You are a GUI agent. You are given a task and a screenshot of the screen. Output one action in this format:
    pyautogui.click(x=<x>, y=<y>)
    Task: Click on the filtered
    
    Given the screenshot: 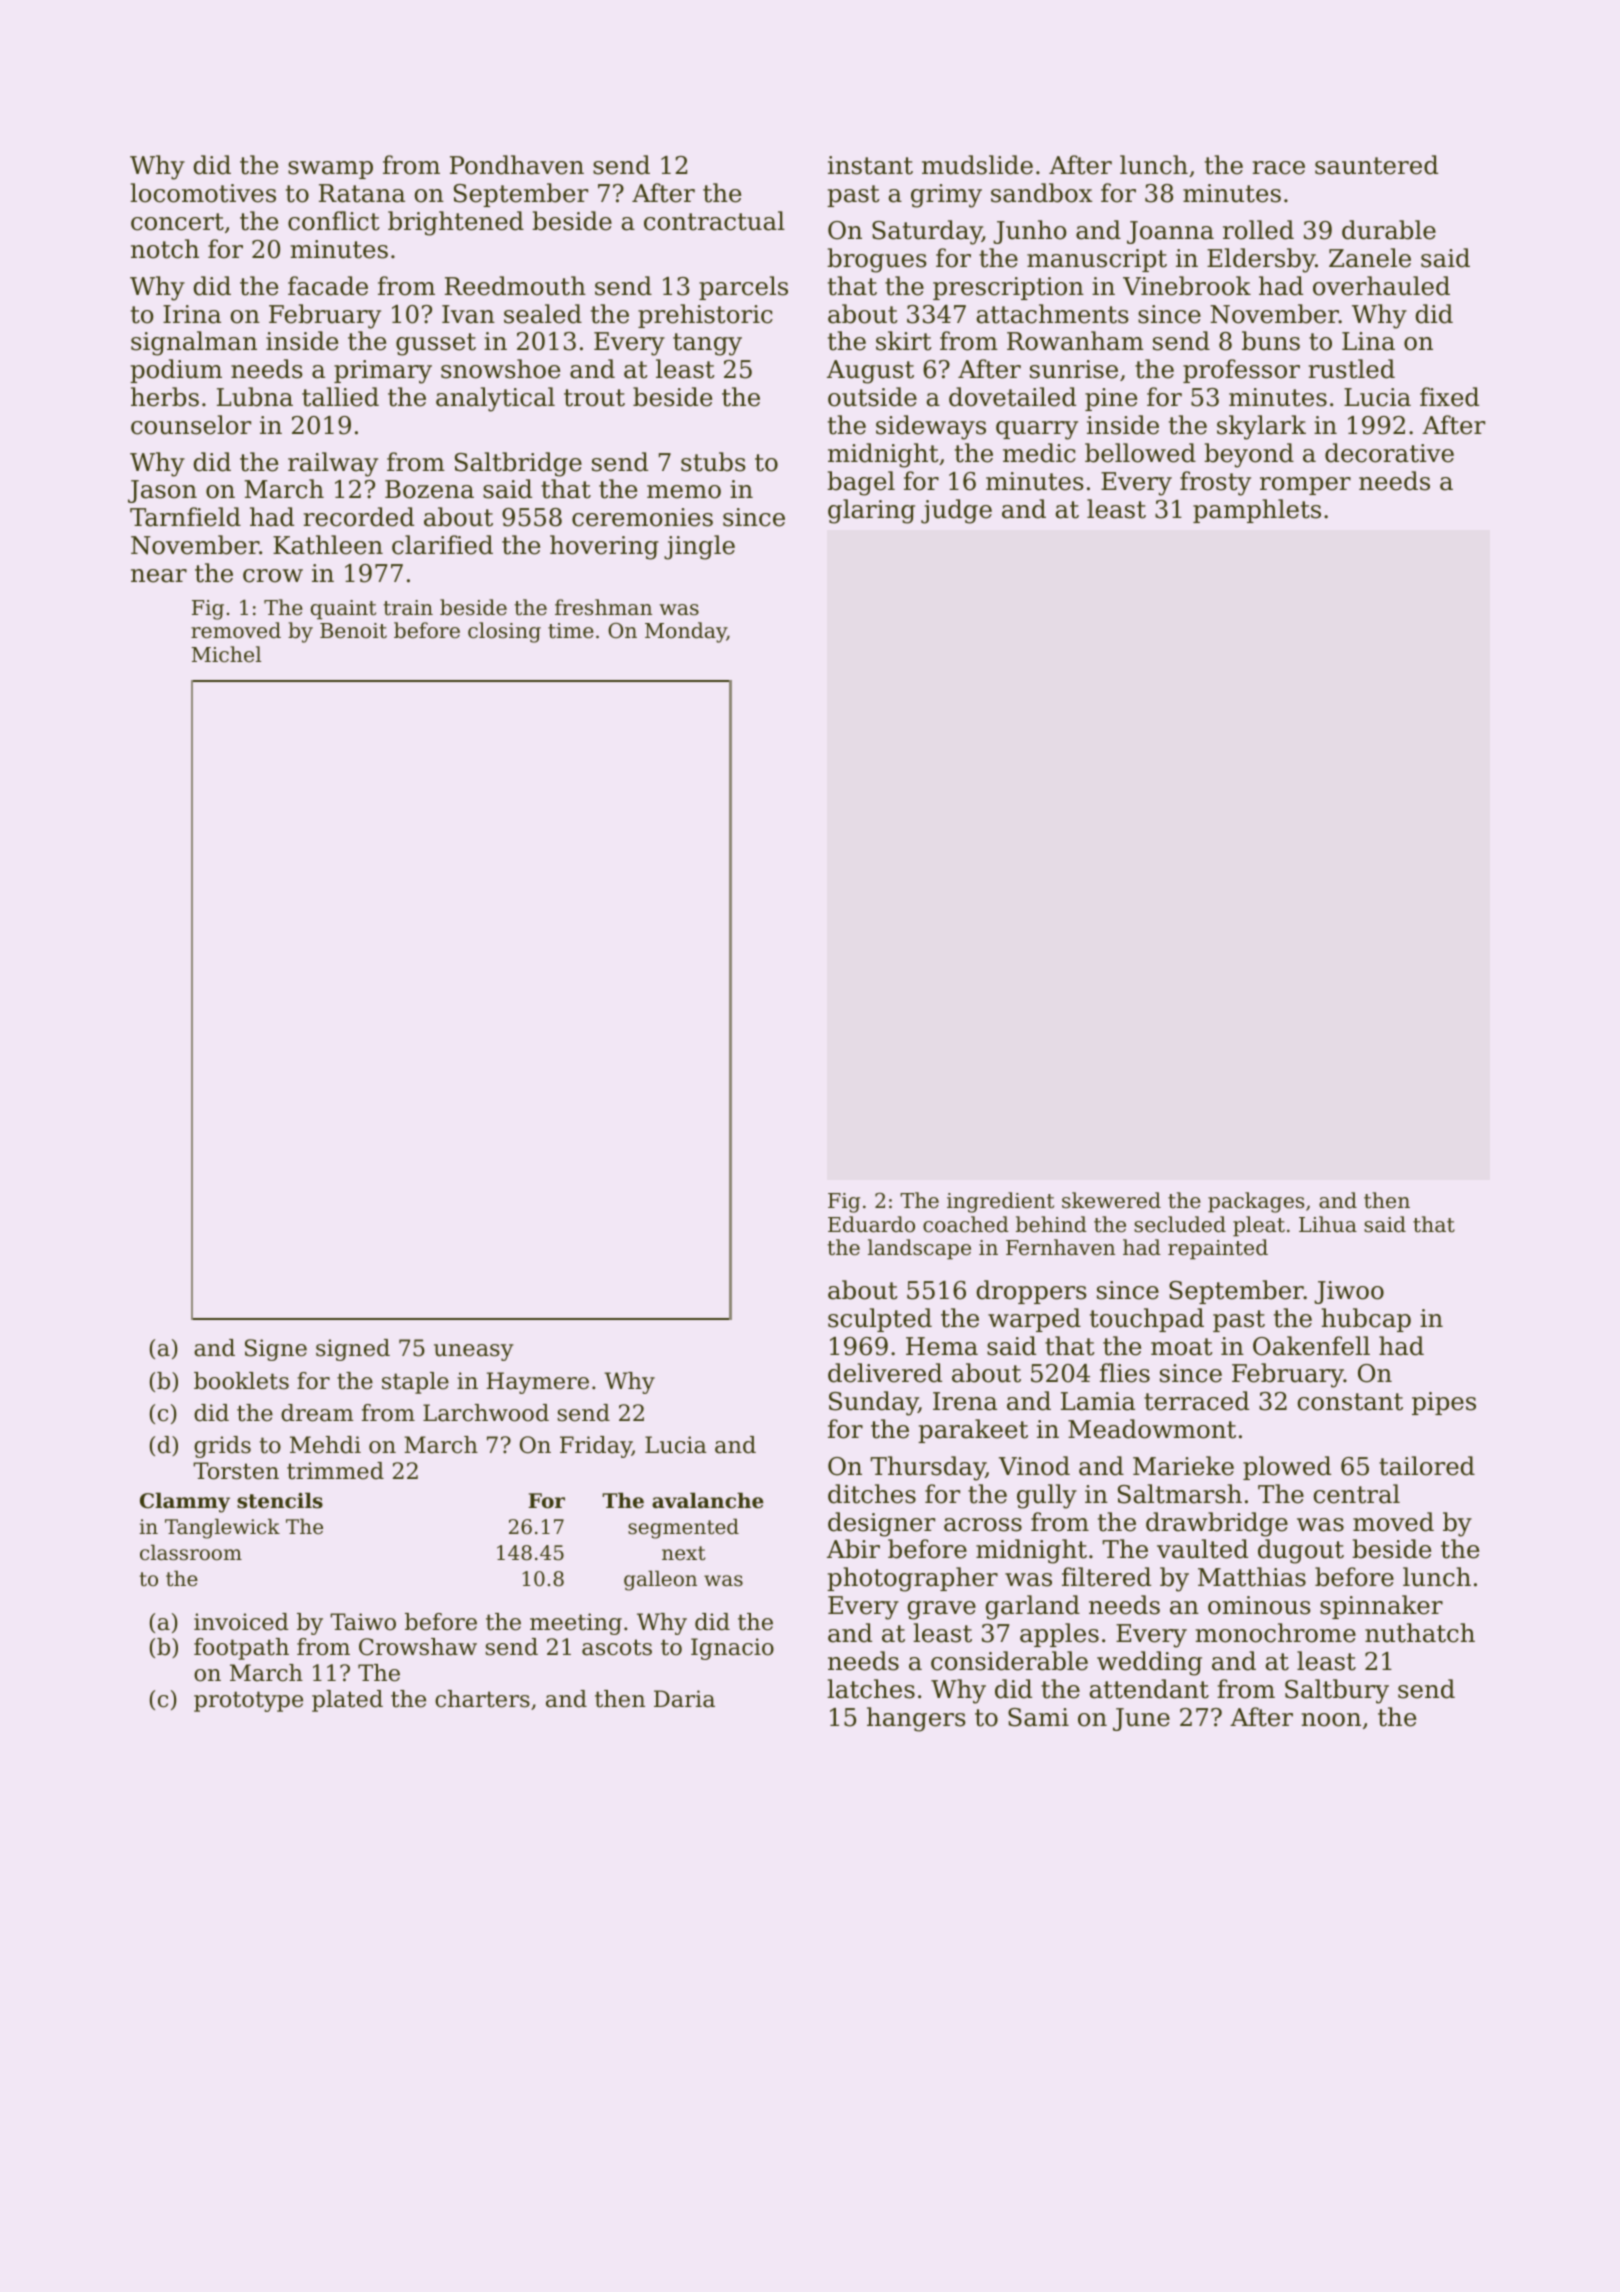 What is the action you would take?
    pyautogui.click(x=1106, y=1577)
